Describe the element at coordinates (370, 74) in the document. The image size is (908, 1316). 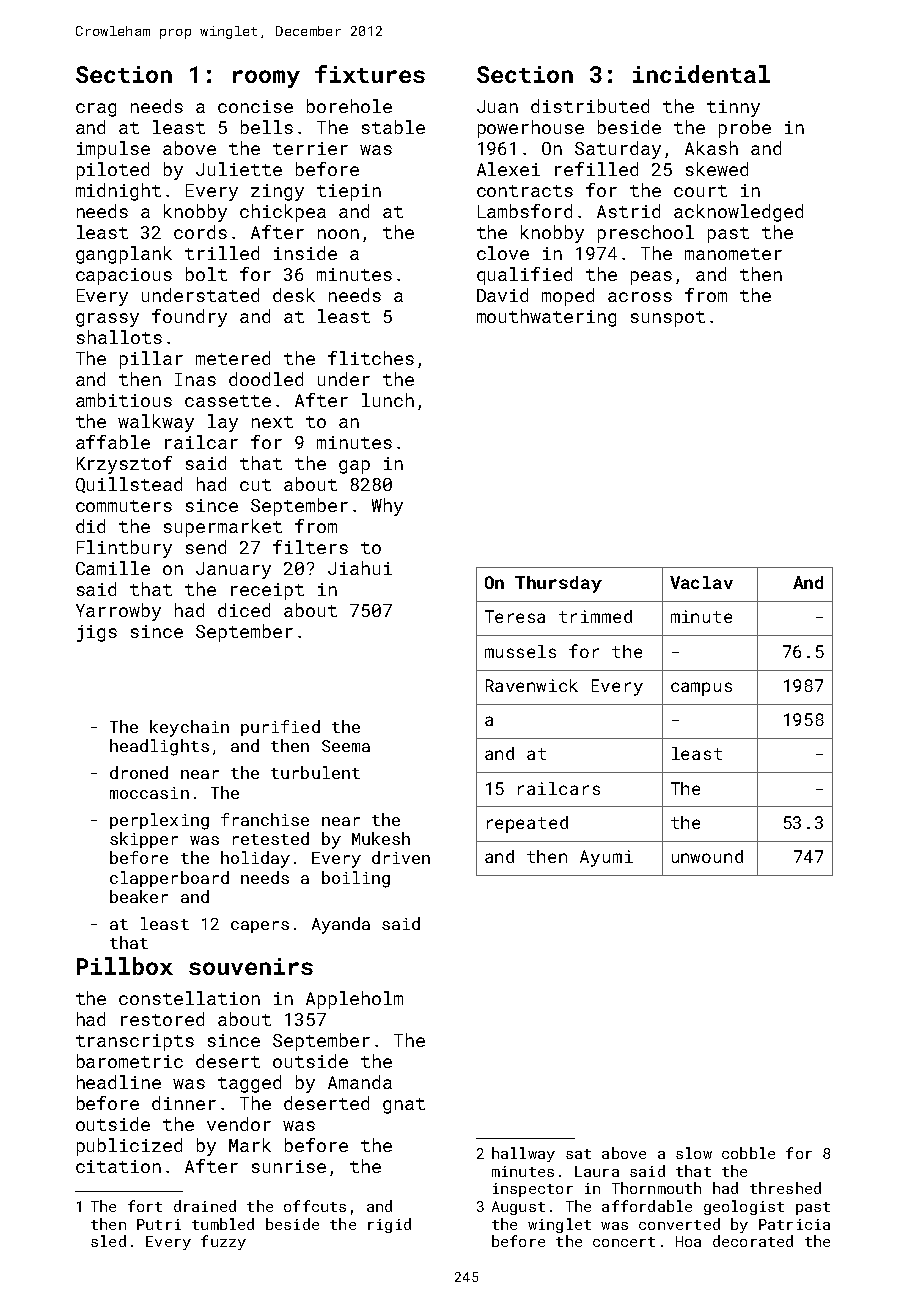
I see `fixtures` at that location.
